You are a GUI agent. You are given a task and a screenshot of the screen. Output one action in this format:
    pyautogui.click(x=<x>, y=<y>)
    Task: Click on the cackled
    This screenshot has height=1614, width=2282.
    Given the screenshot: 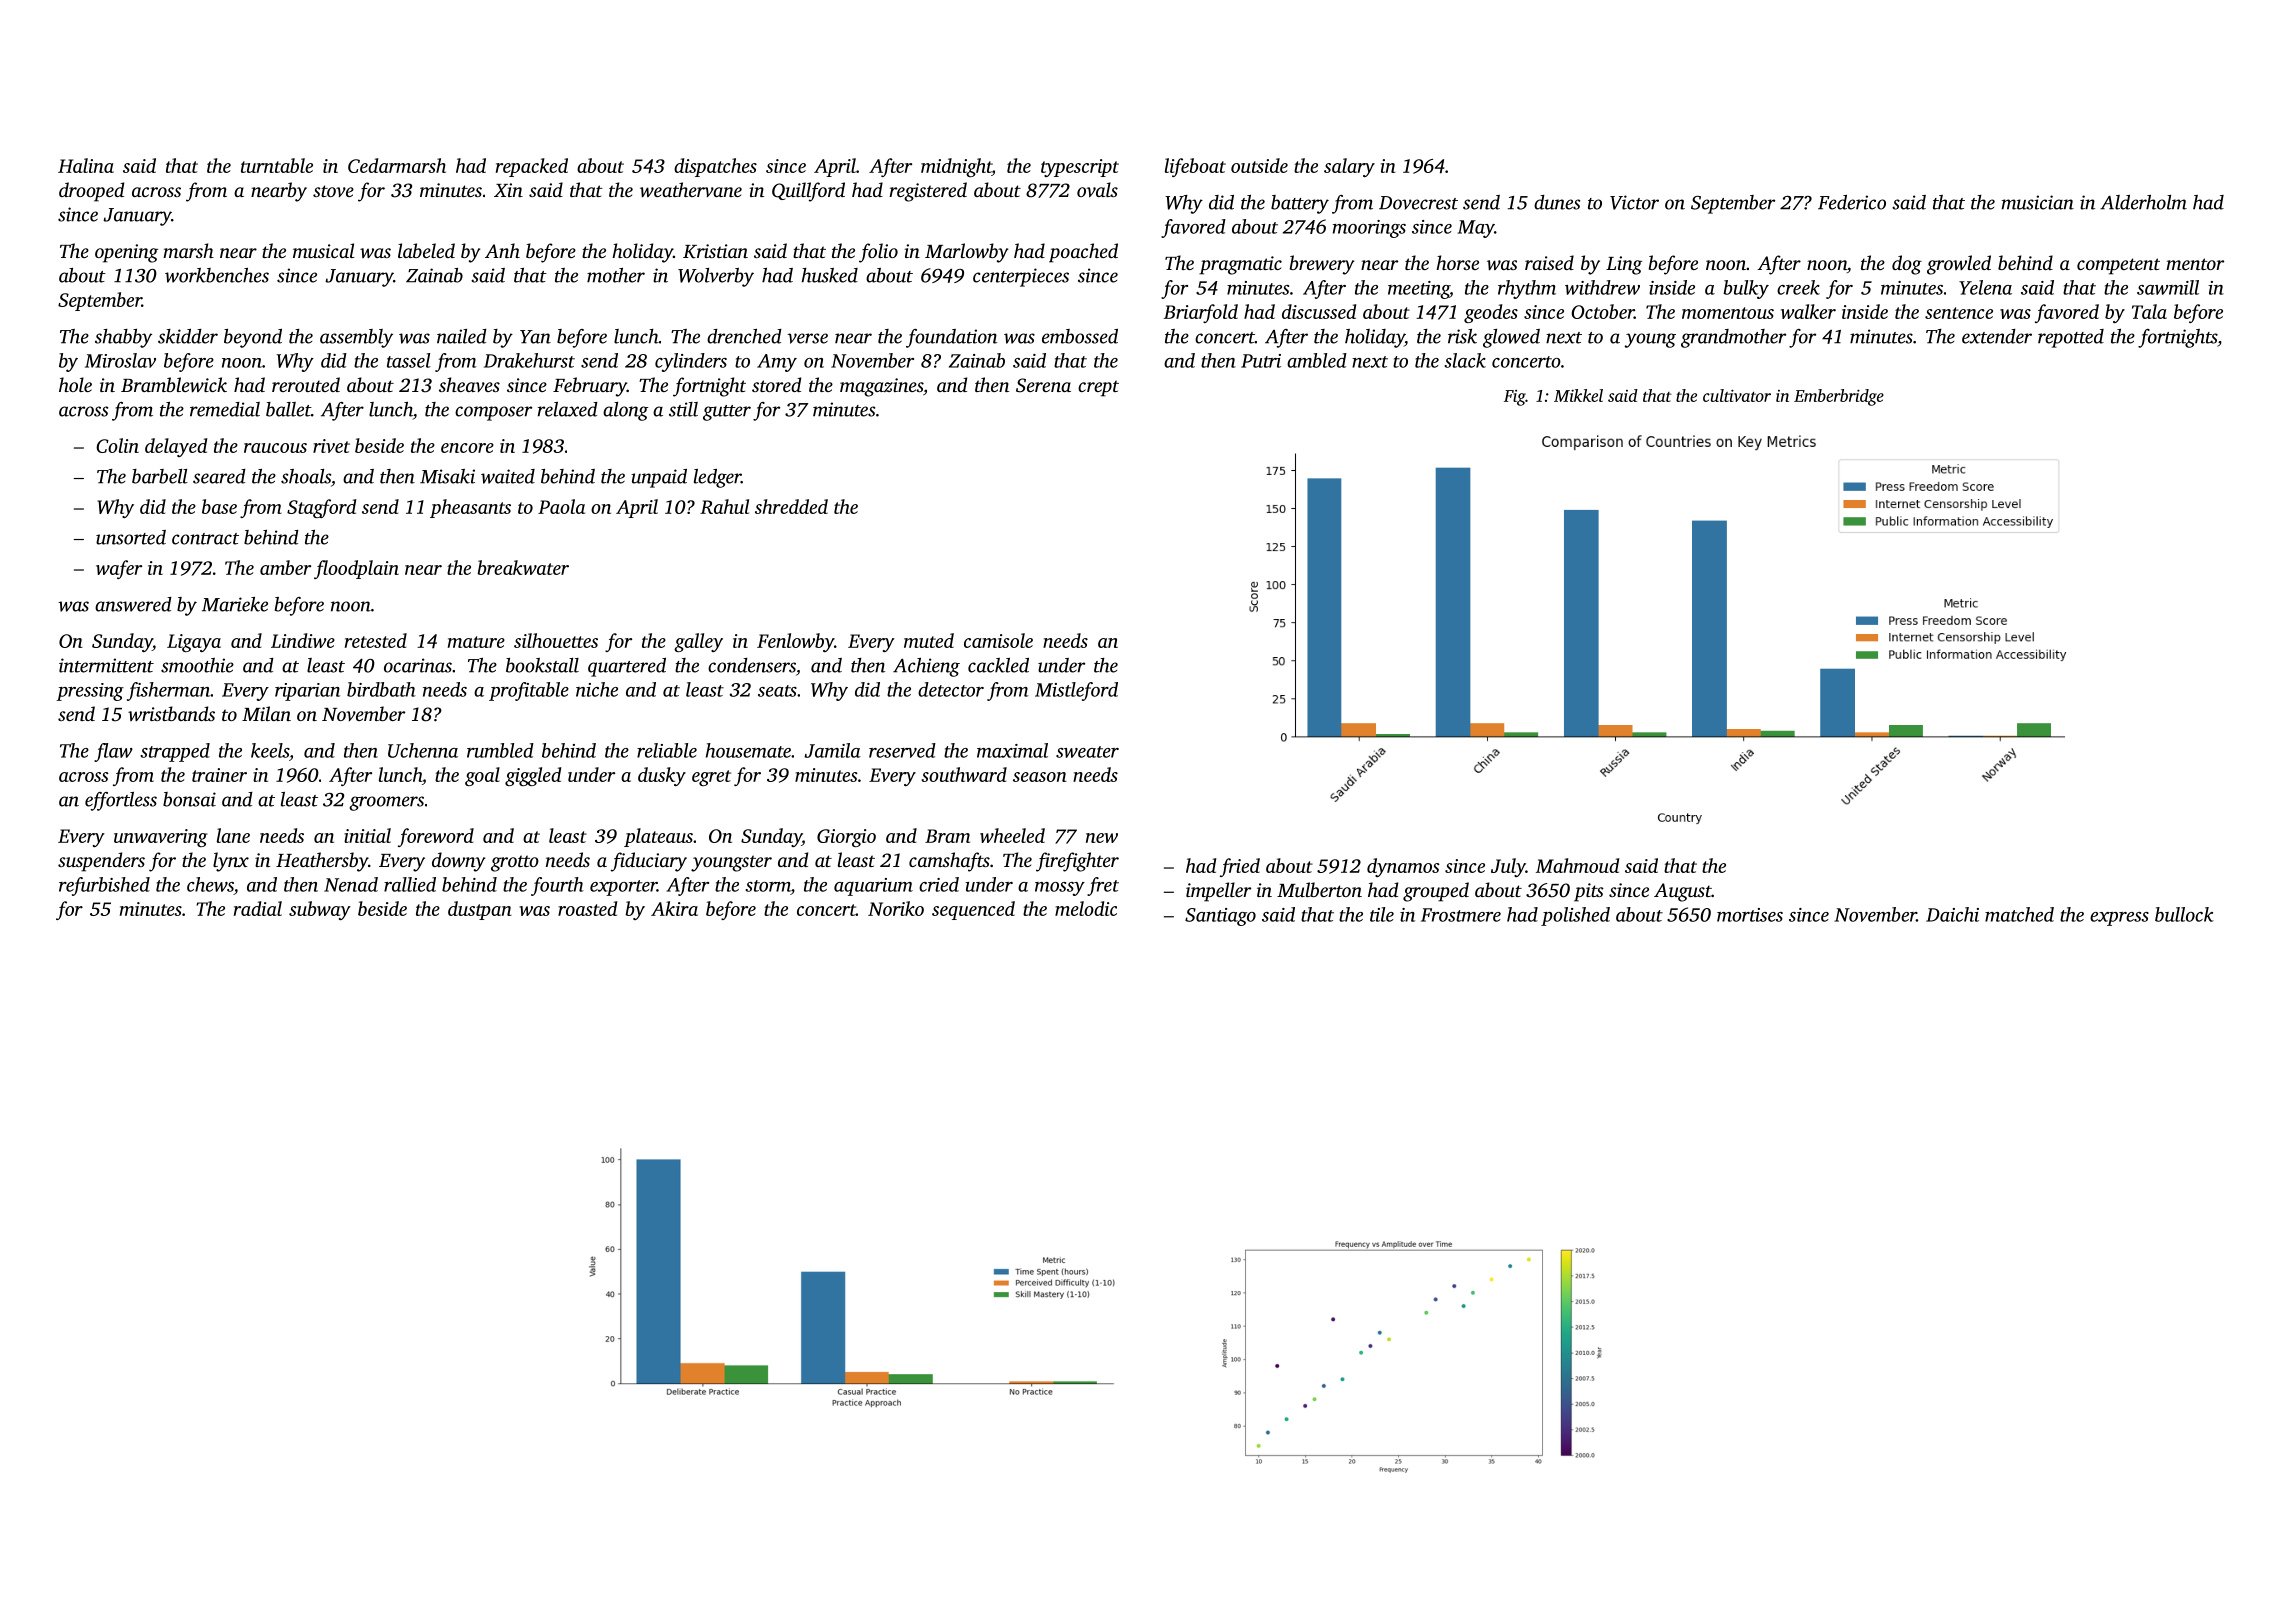 What is the action you would take?
    pyautogui.click(x=998, y=665)
